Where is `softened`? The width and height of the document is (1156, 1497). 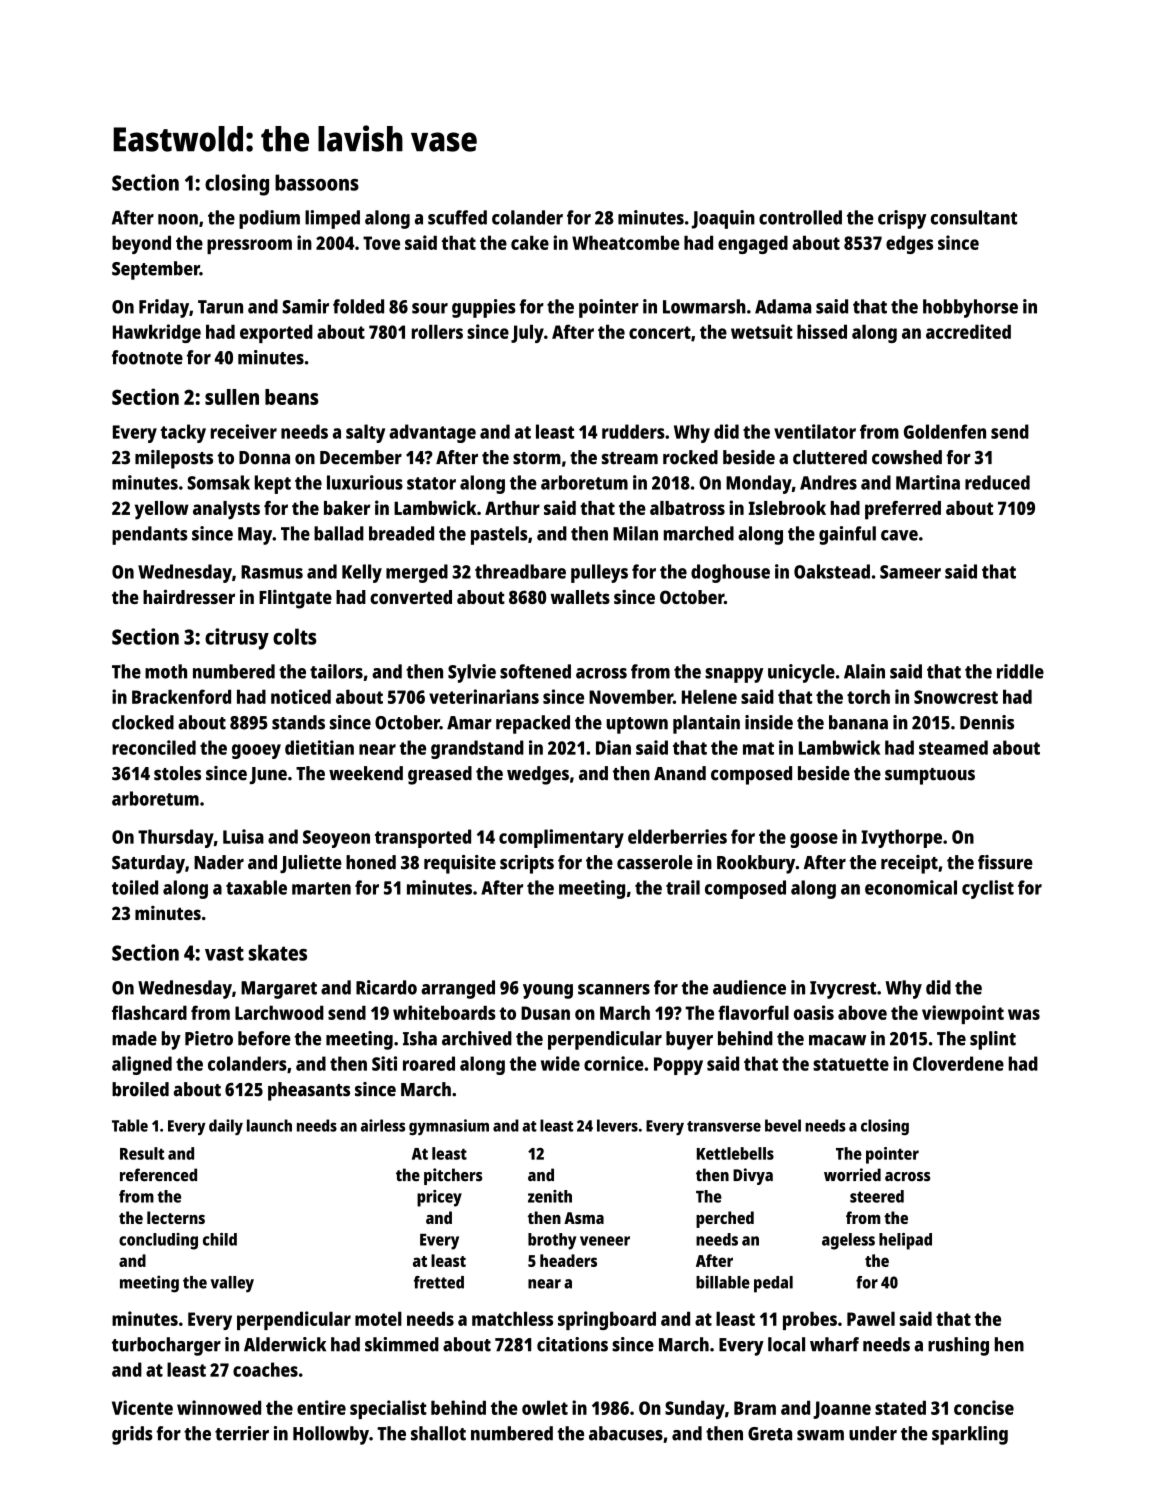
softened is located at coordinates (535, 671).
